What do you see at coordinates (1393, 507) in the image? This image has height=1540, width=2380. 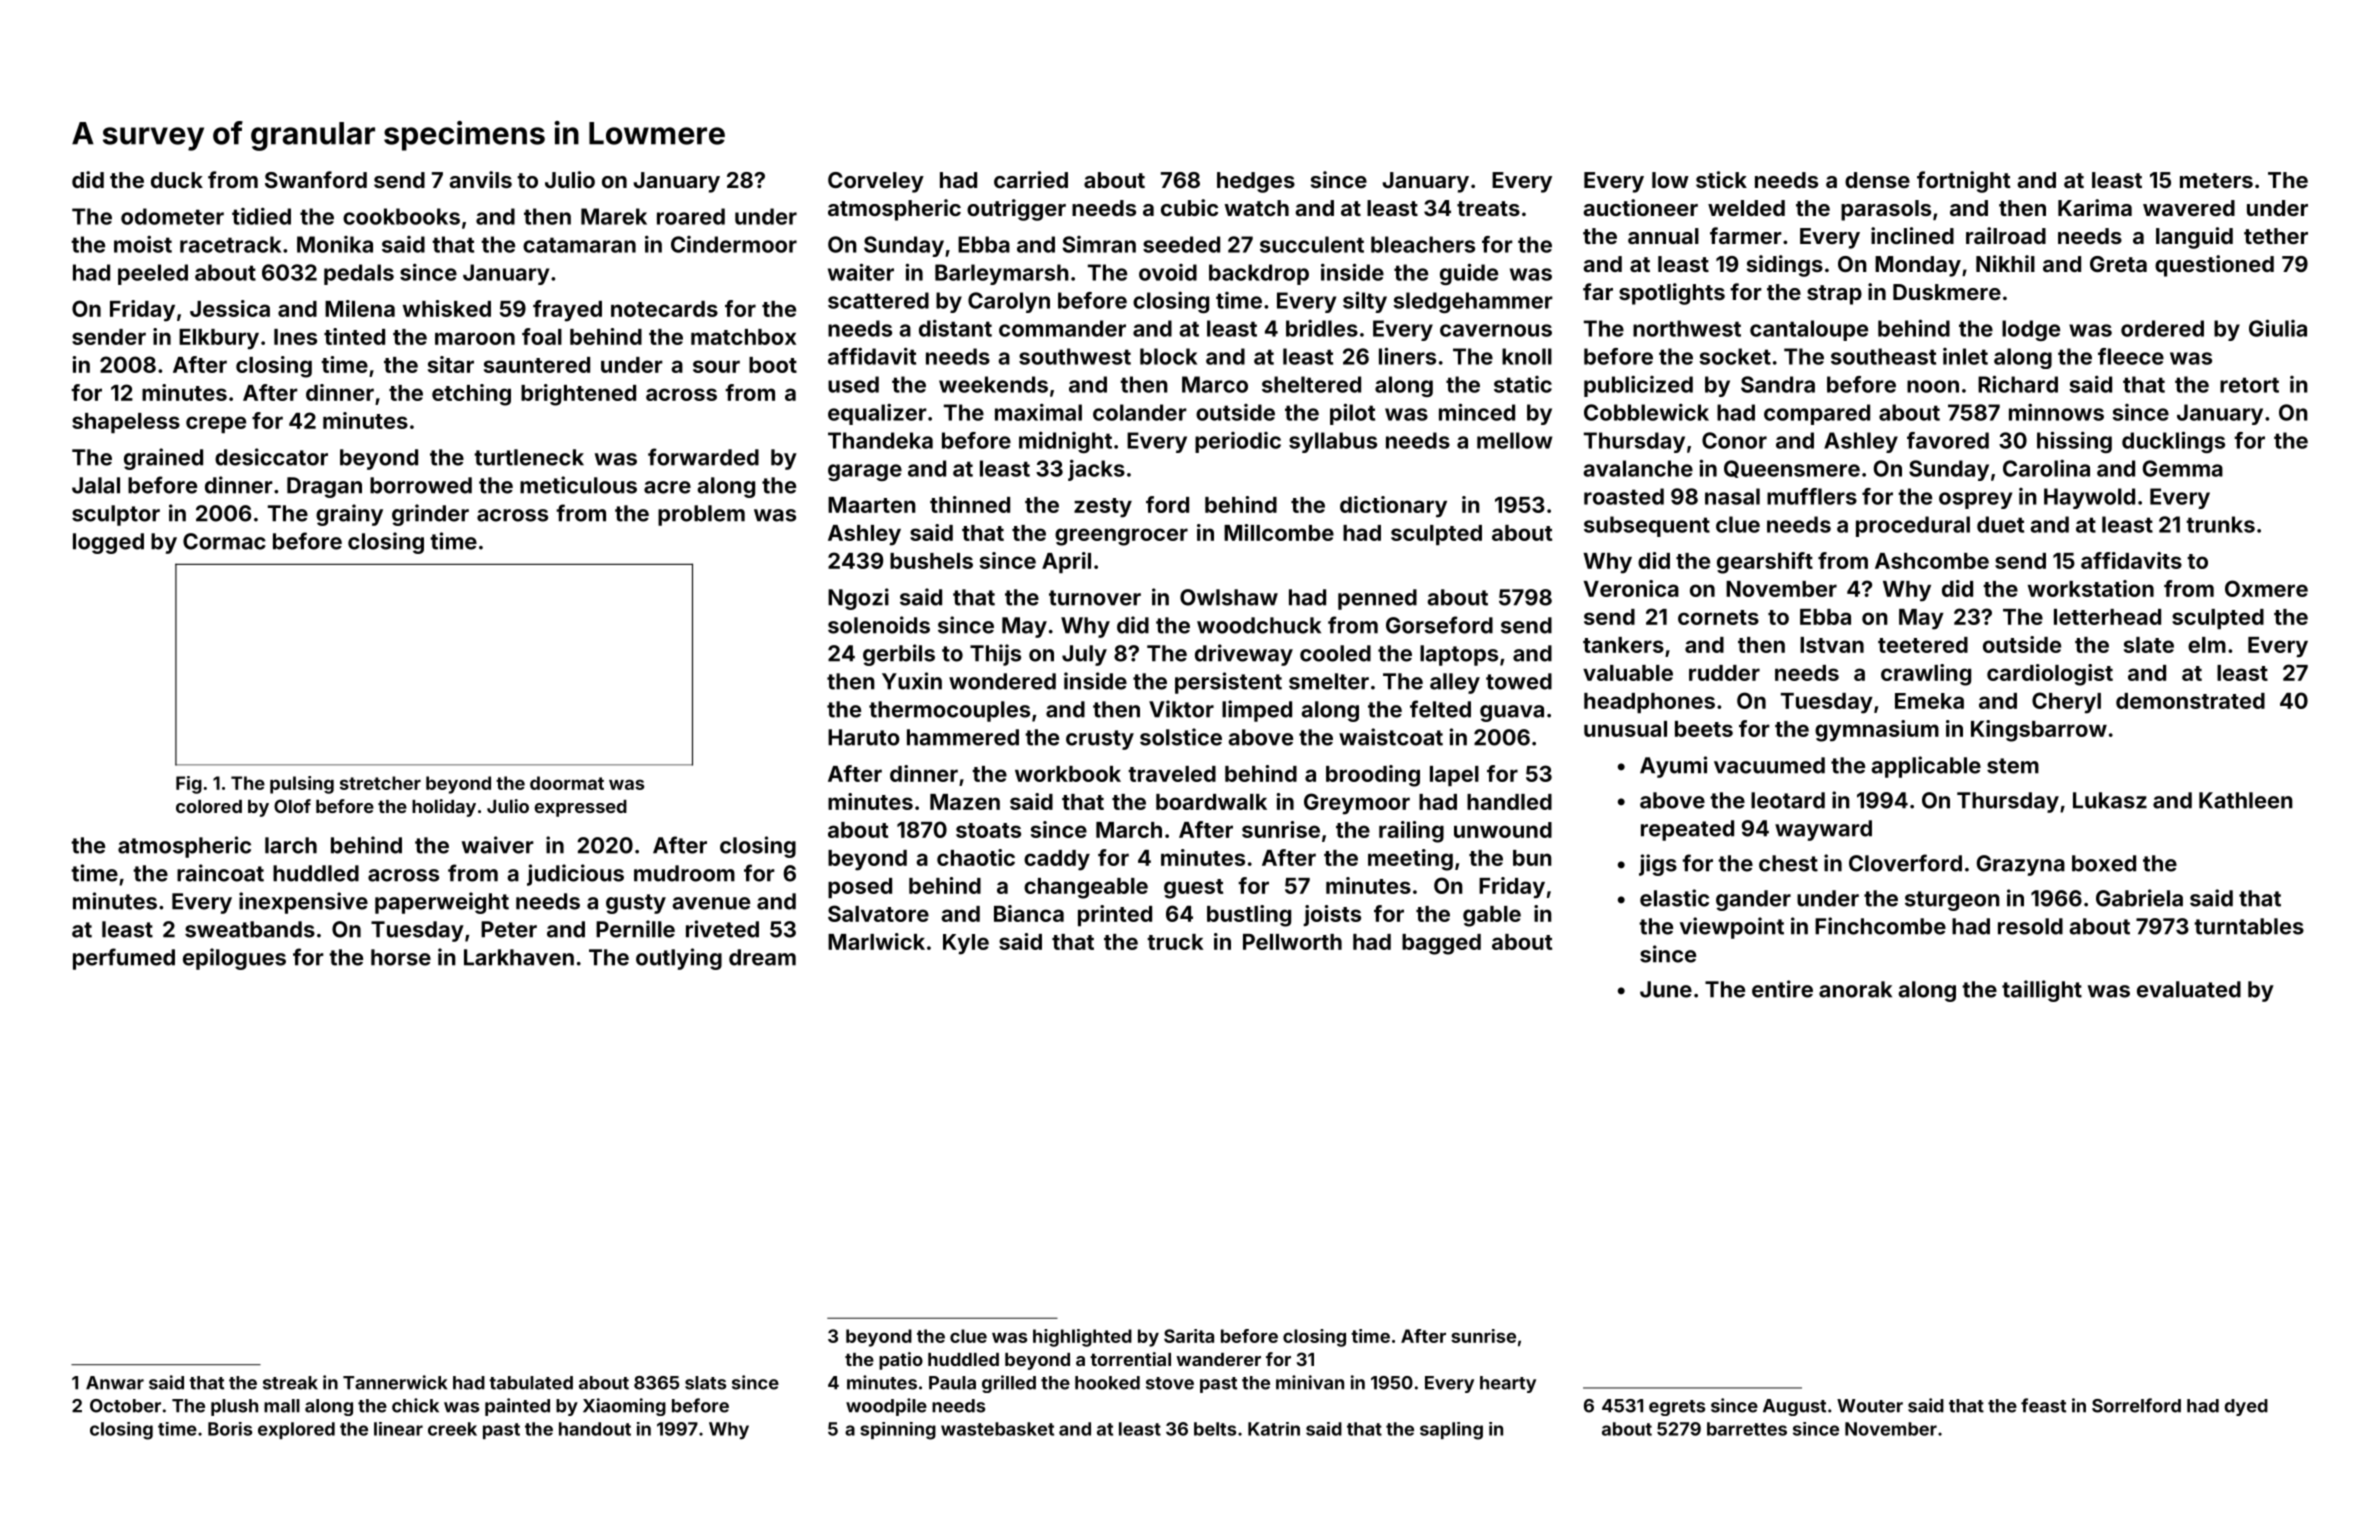 I see `dictionary` at bounding box center [1393, 507].
